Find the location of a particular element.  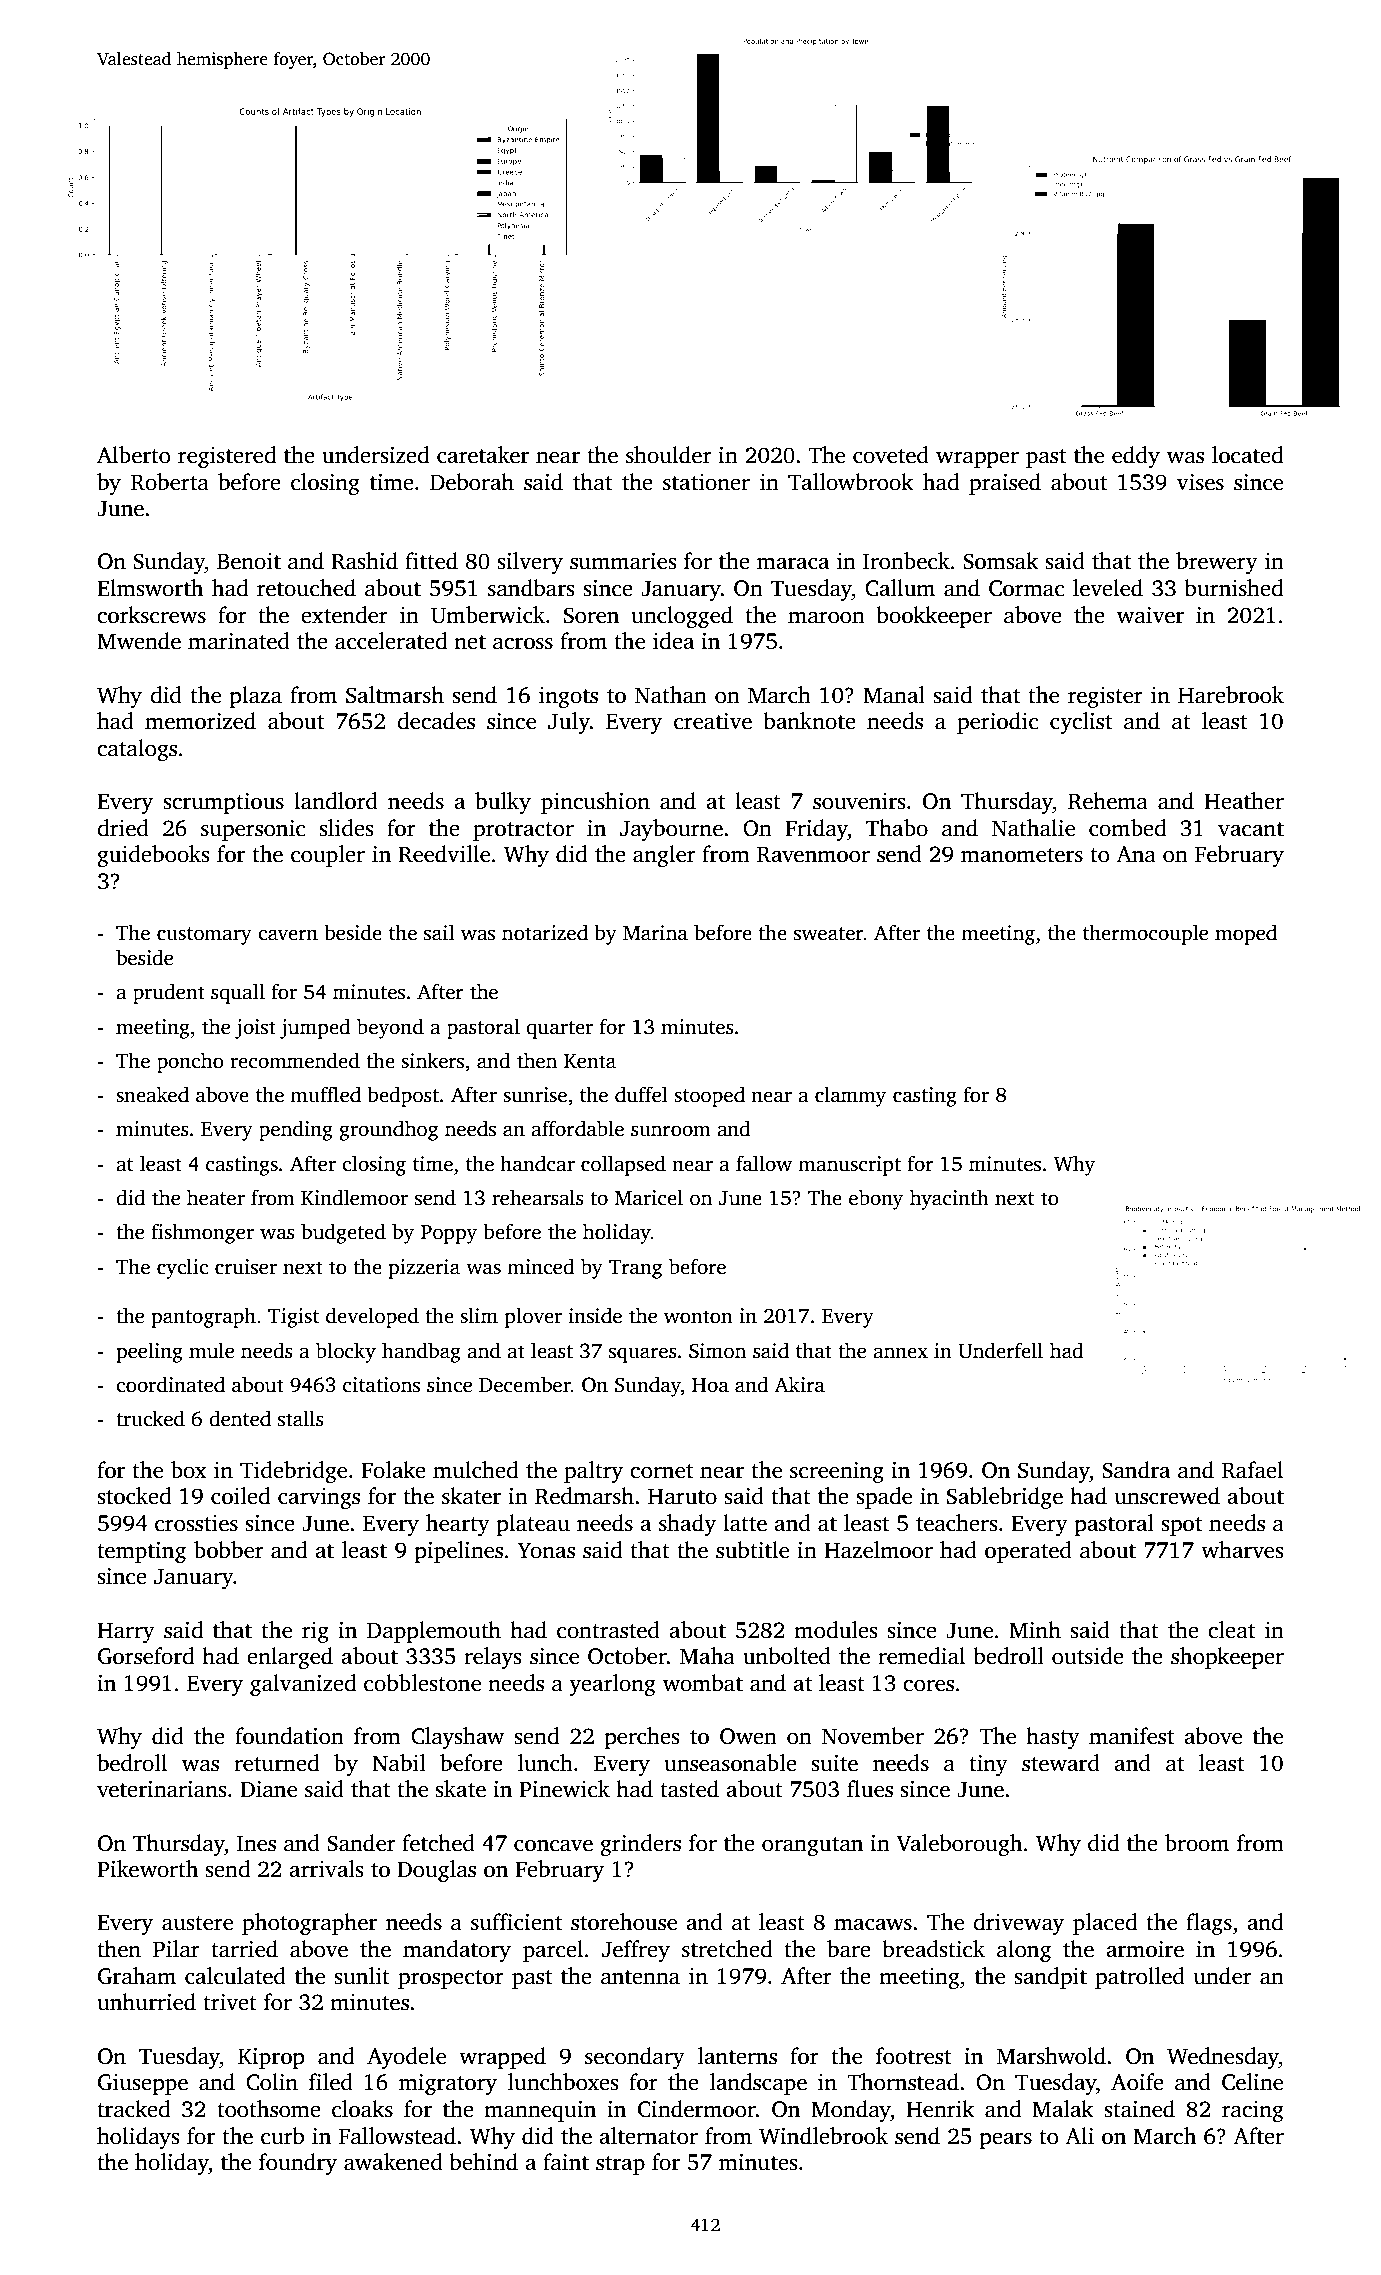

caretaker is located at coordinates (483, 455).
